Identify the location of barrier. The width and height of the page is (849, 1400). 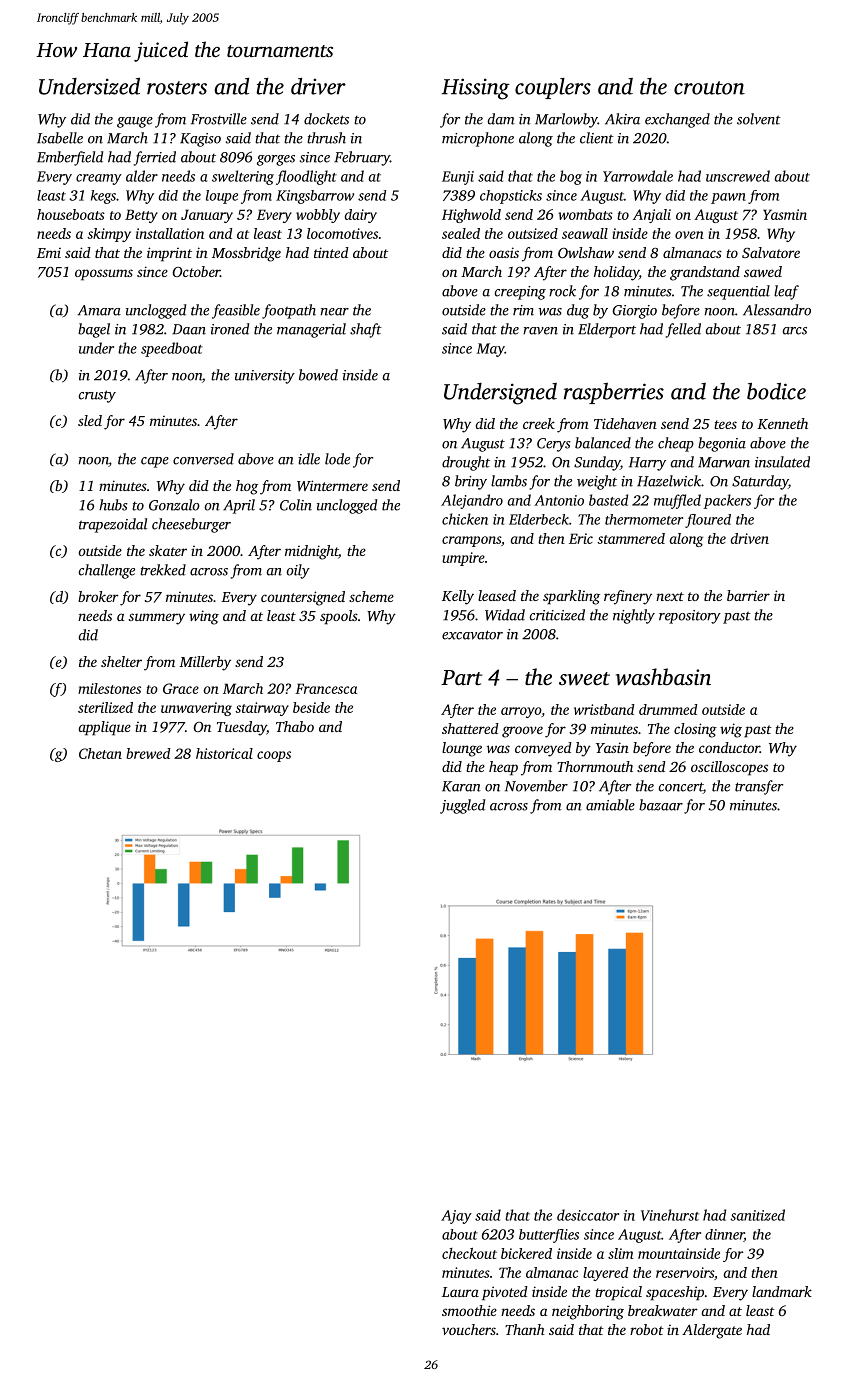
(748, 595).
